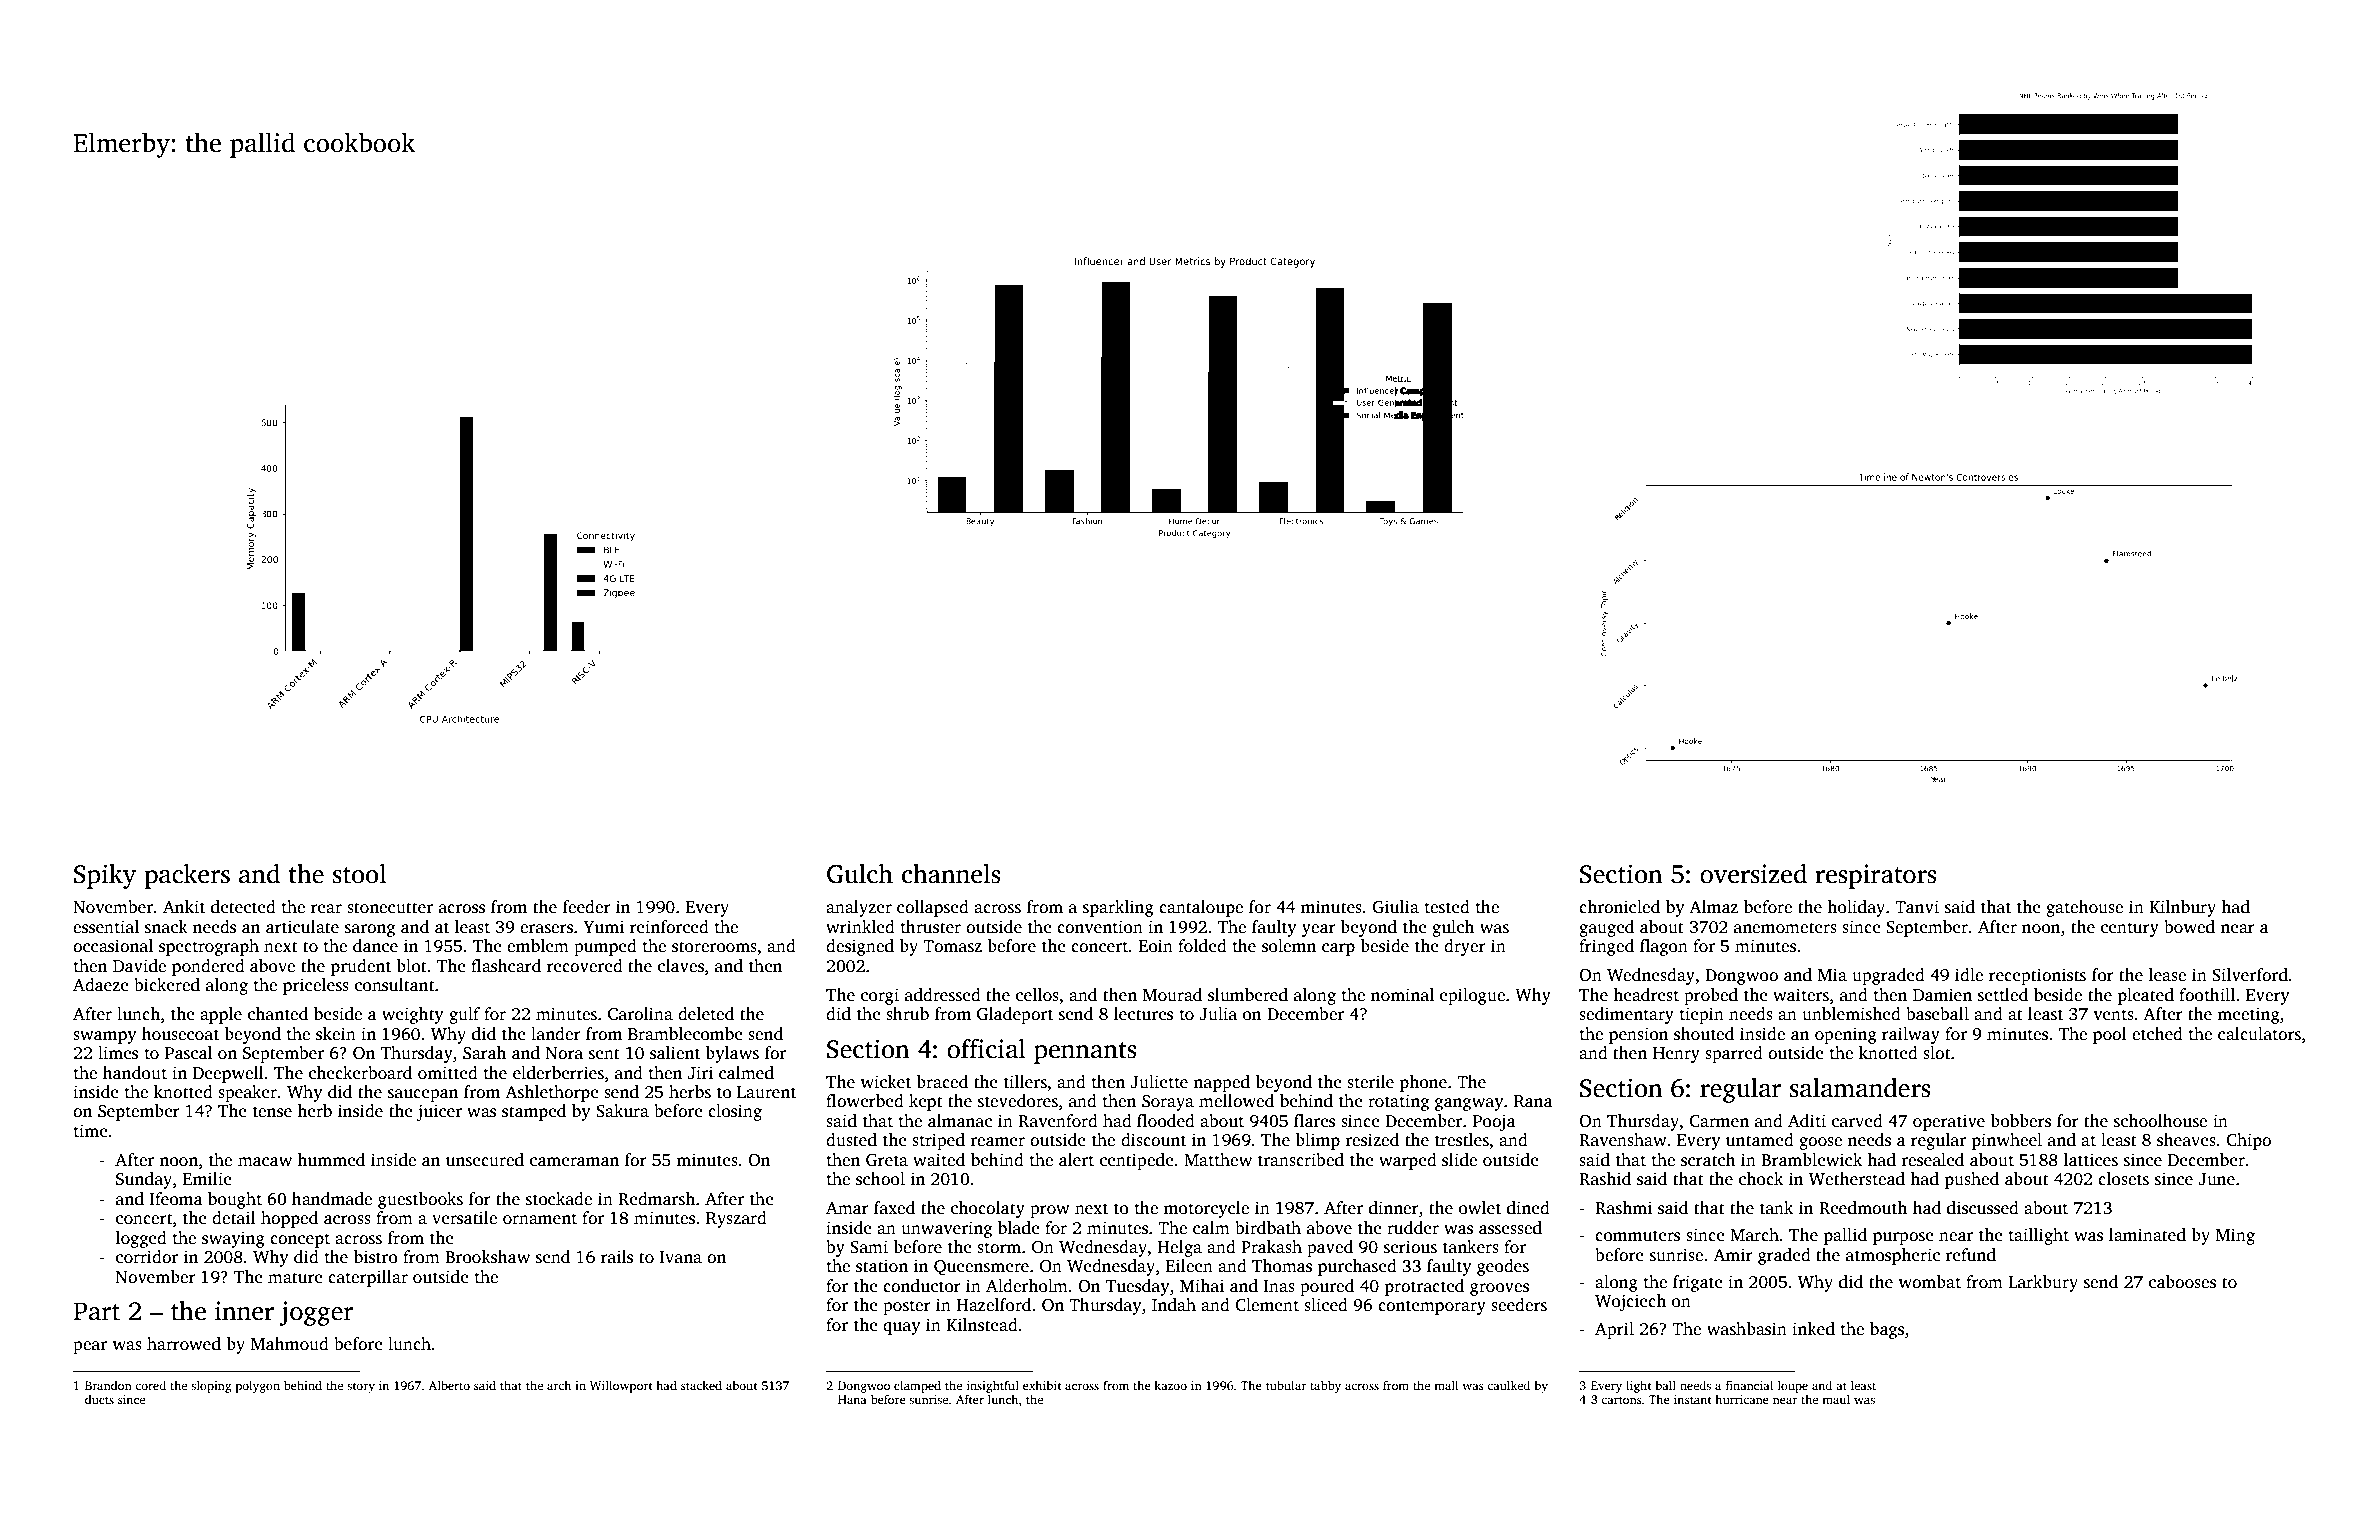  Describe the element at coordinates (368, 1278) in the screenshot. I see `caterpillar` at that location.
